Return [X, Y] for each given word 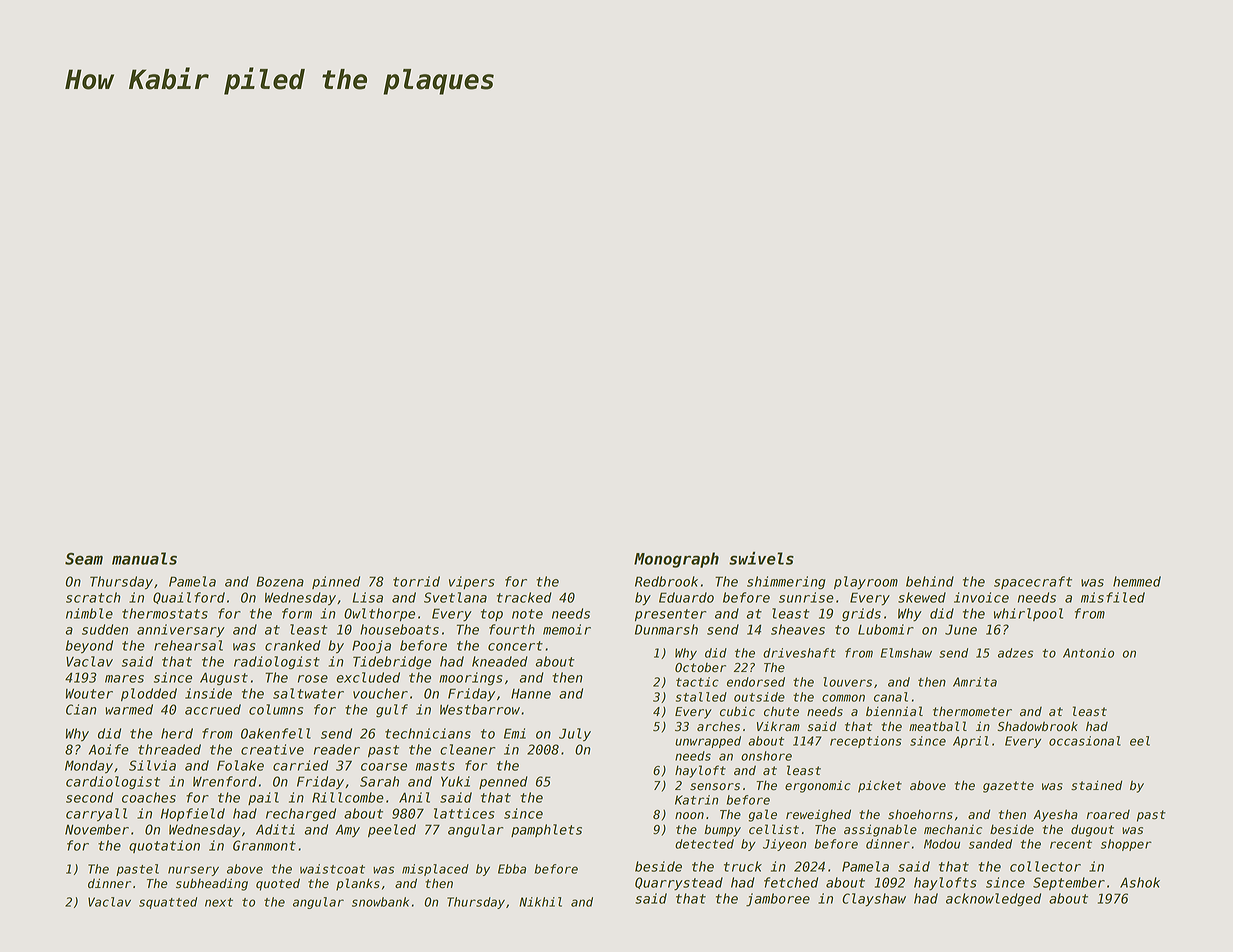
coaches [149, 797]
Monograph [676, 560]
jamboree [778, 900]
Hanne [531, 694]
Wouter [89, 693]
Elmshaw [906, 653]
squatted [168, 903]
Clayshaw [874, 900]
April [971, 742]
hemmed [1137, 581]
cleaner [467, 749]
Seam [84, 559]
